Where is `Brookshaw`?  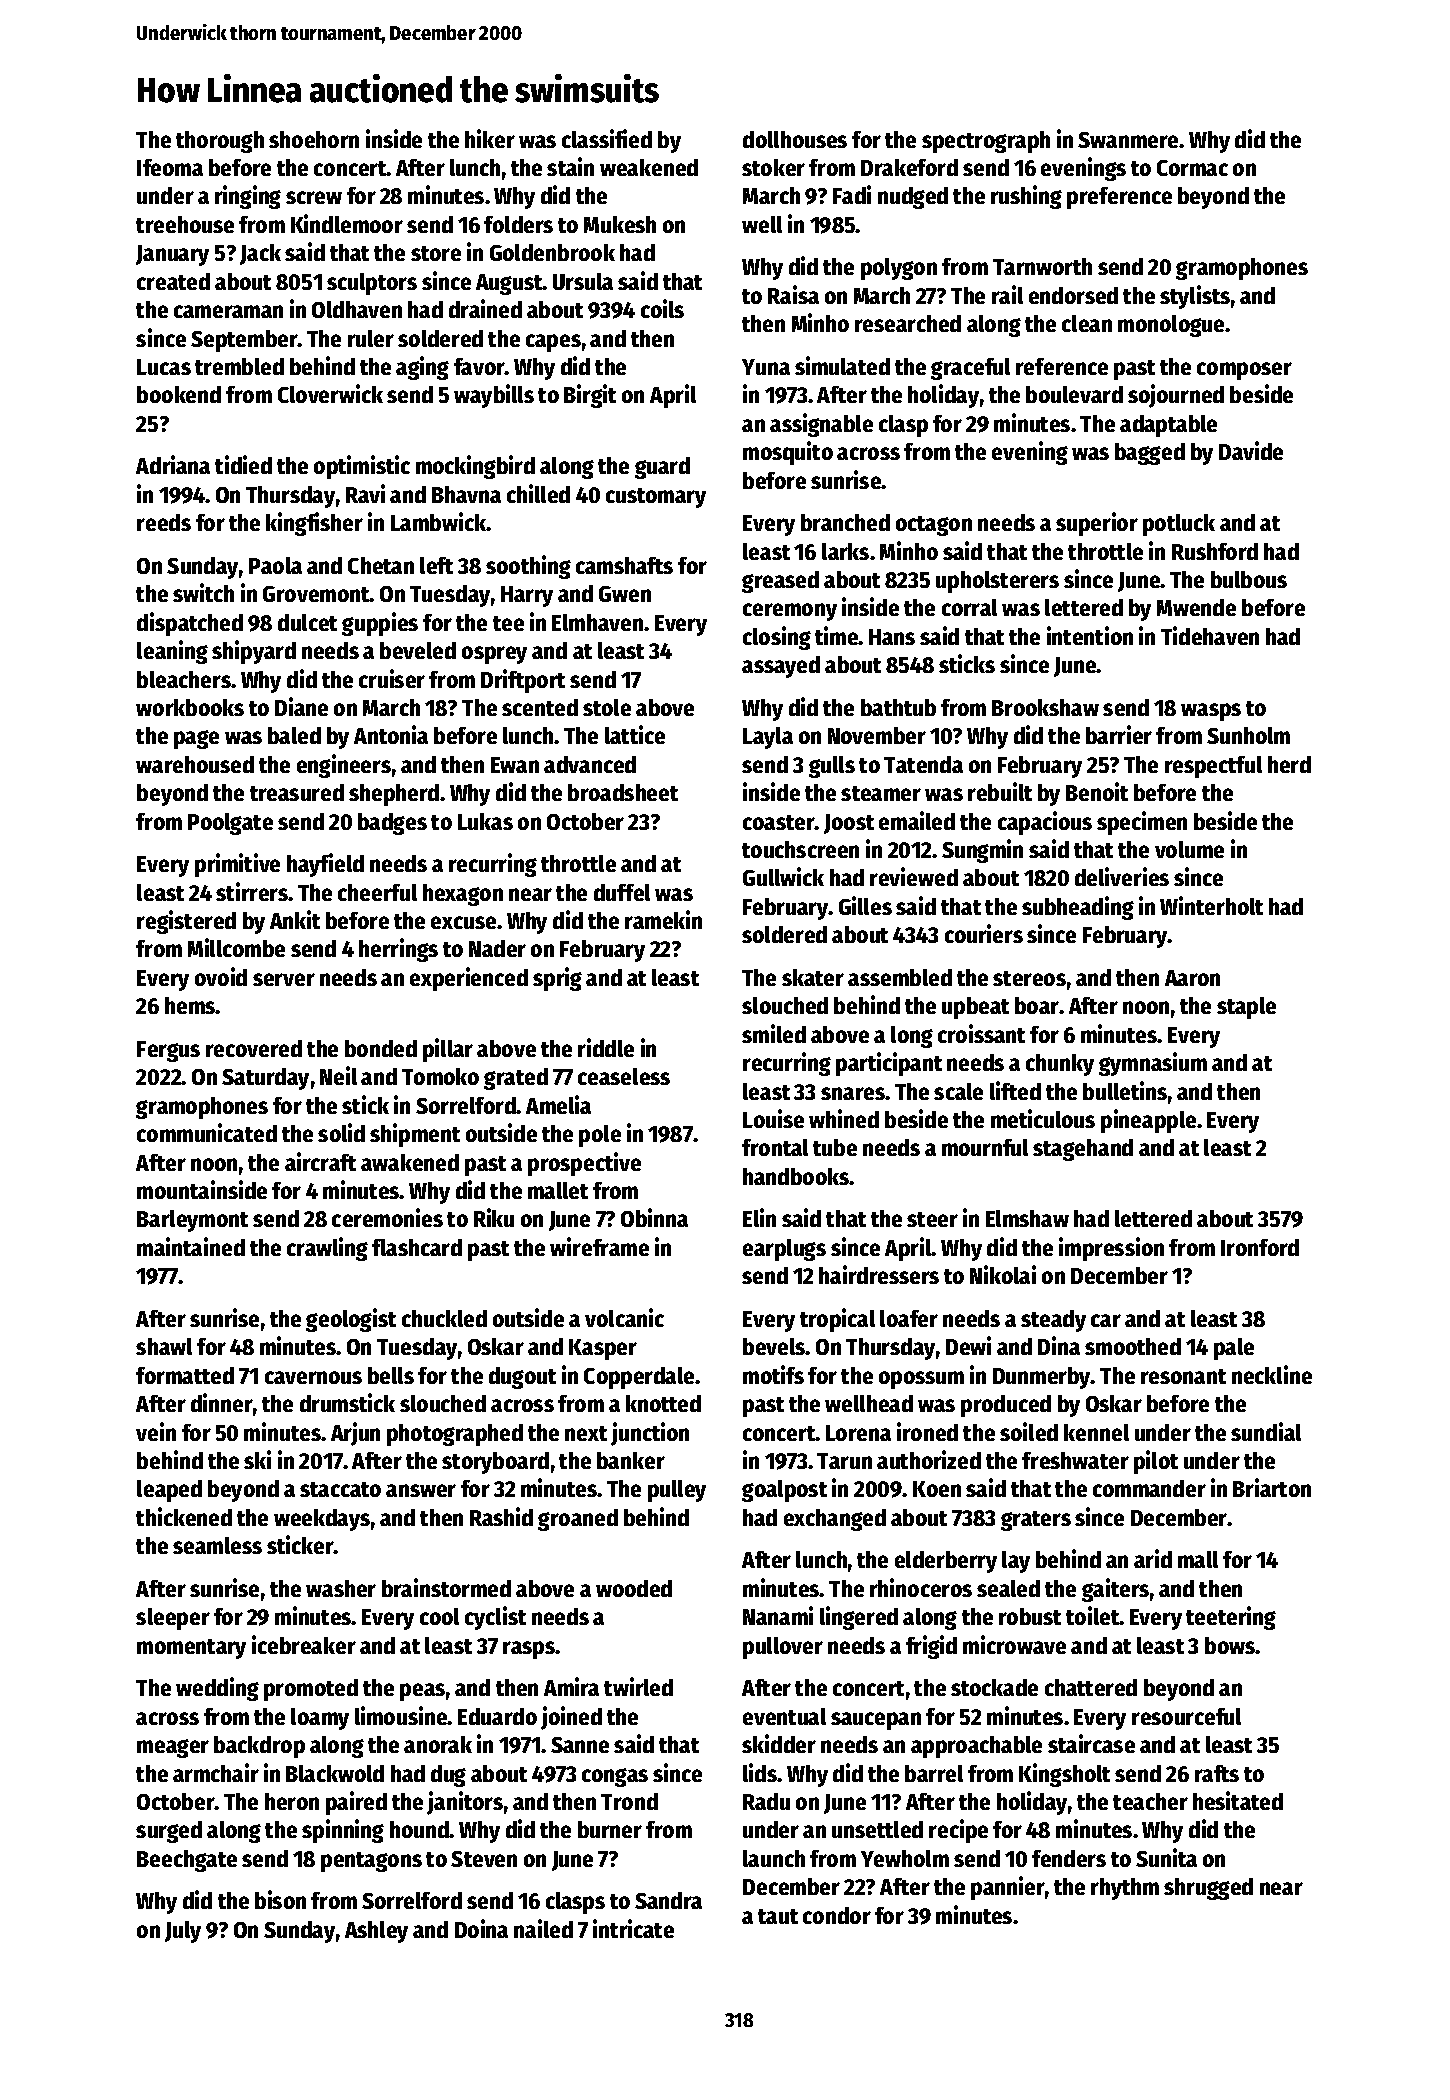
Brookshaw is located at coordinates (1045, 707).
